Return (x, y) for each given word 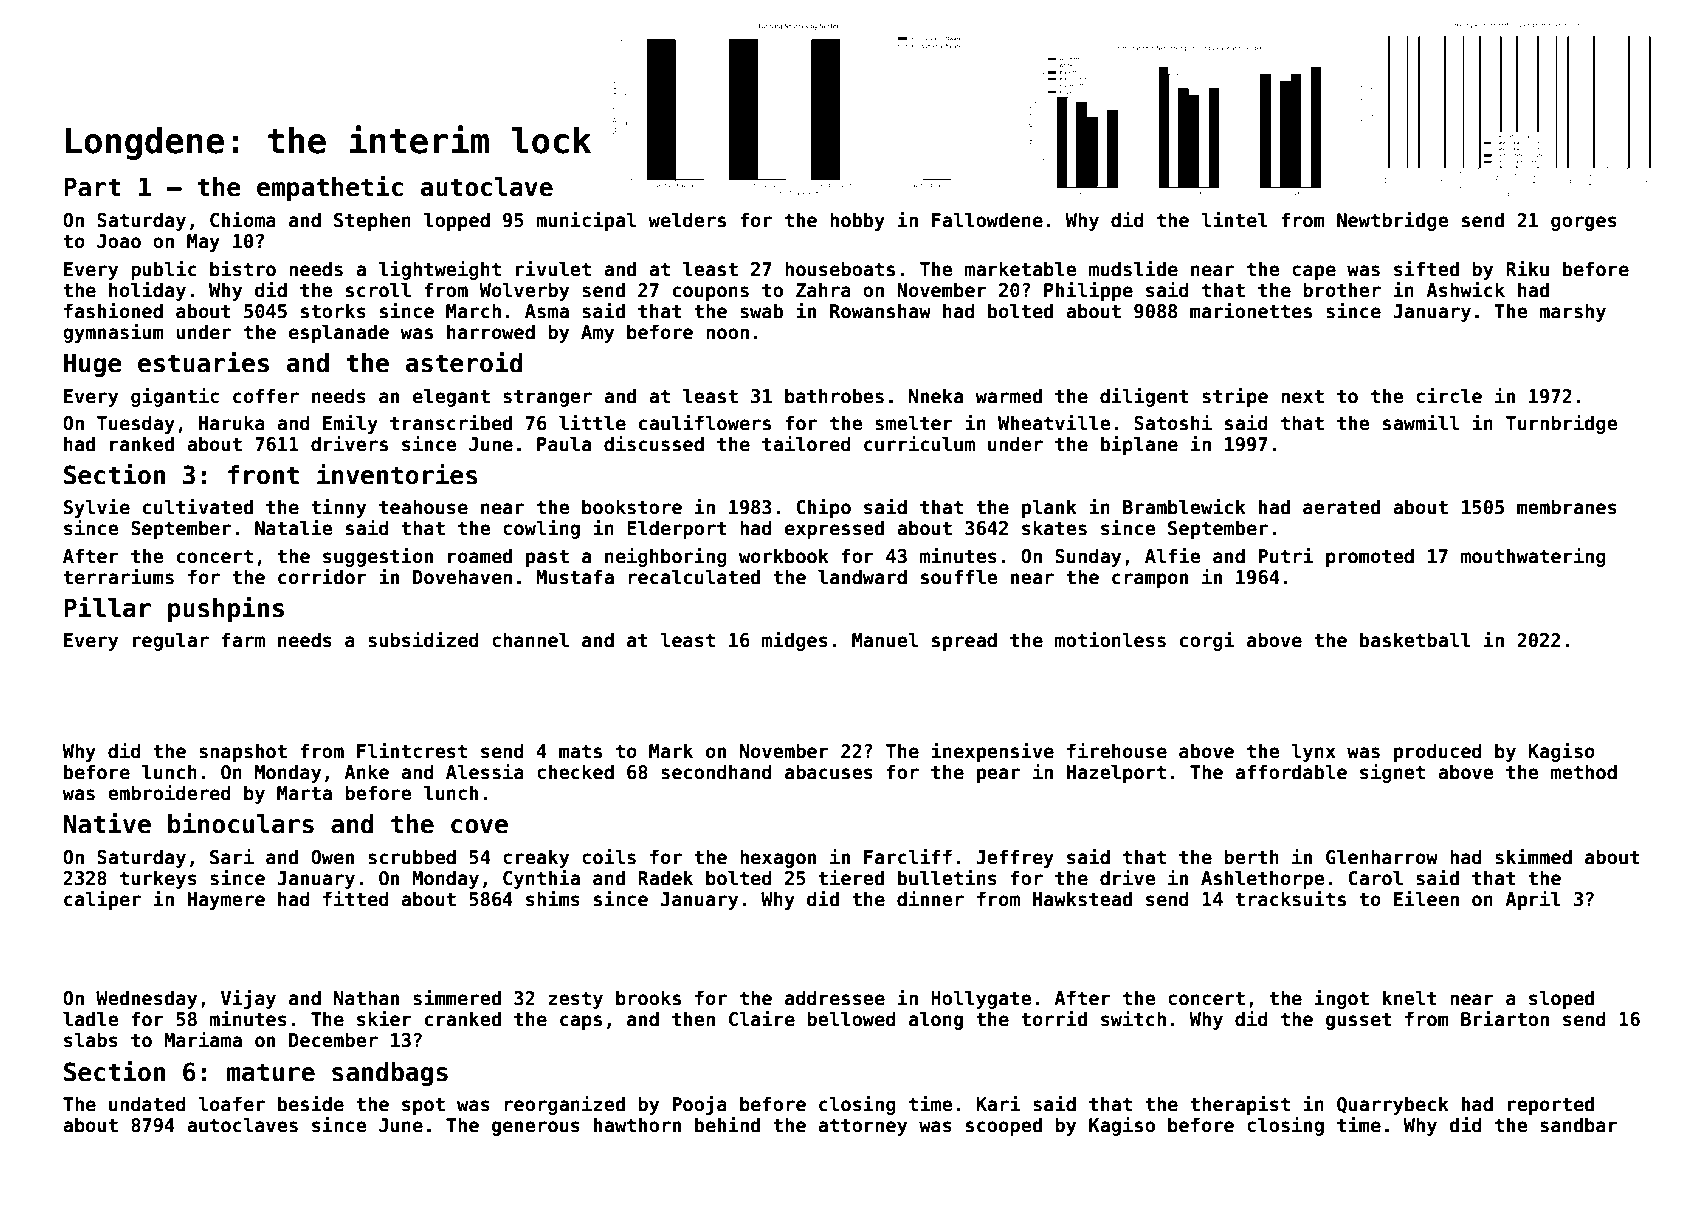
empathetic (330, 188)
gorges (1584, 223)
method (1584, 772)
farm (243, 640)
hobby (857, 221)
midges (795, 641)
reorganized (564, 1105)
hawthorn (637, 1125)
